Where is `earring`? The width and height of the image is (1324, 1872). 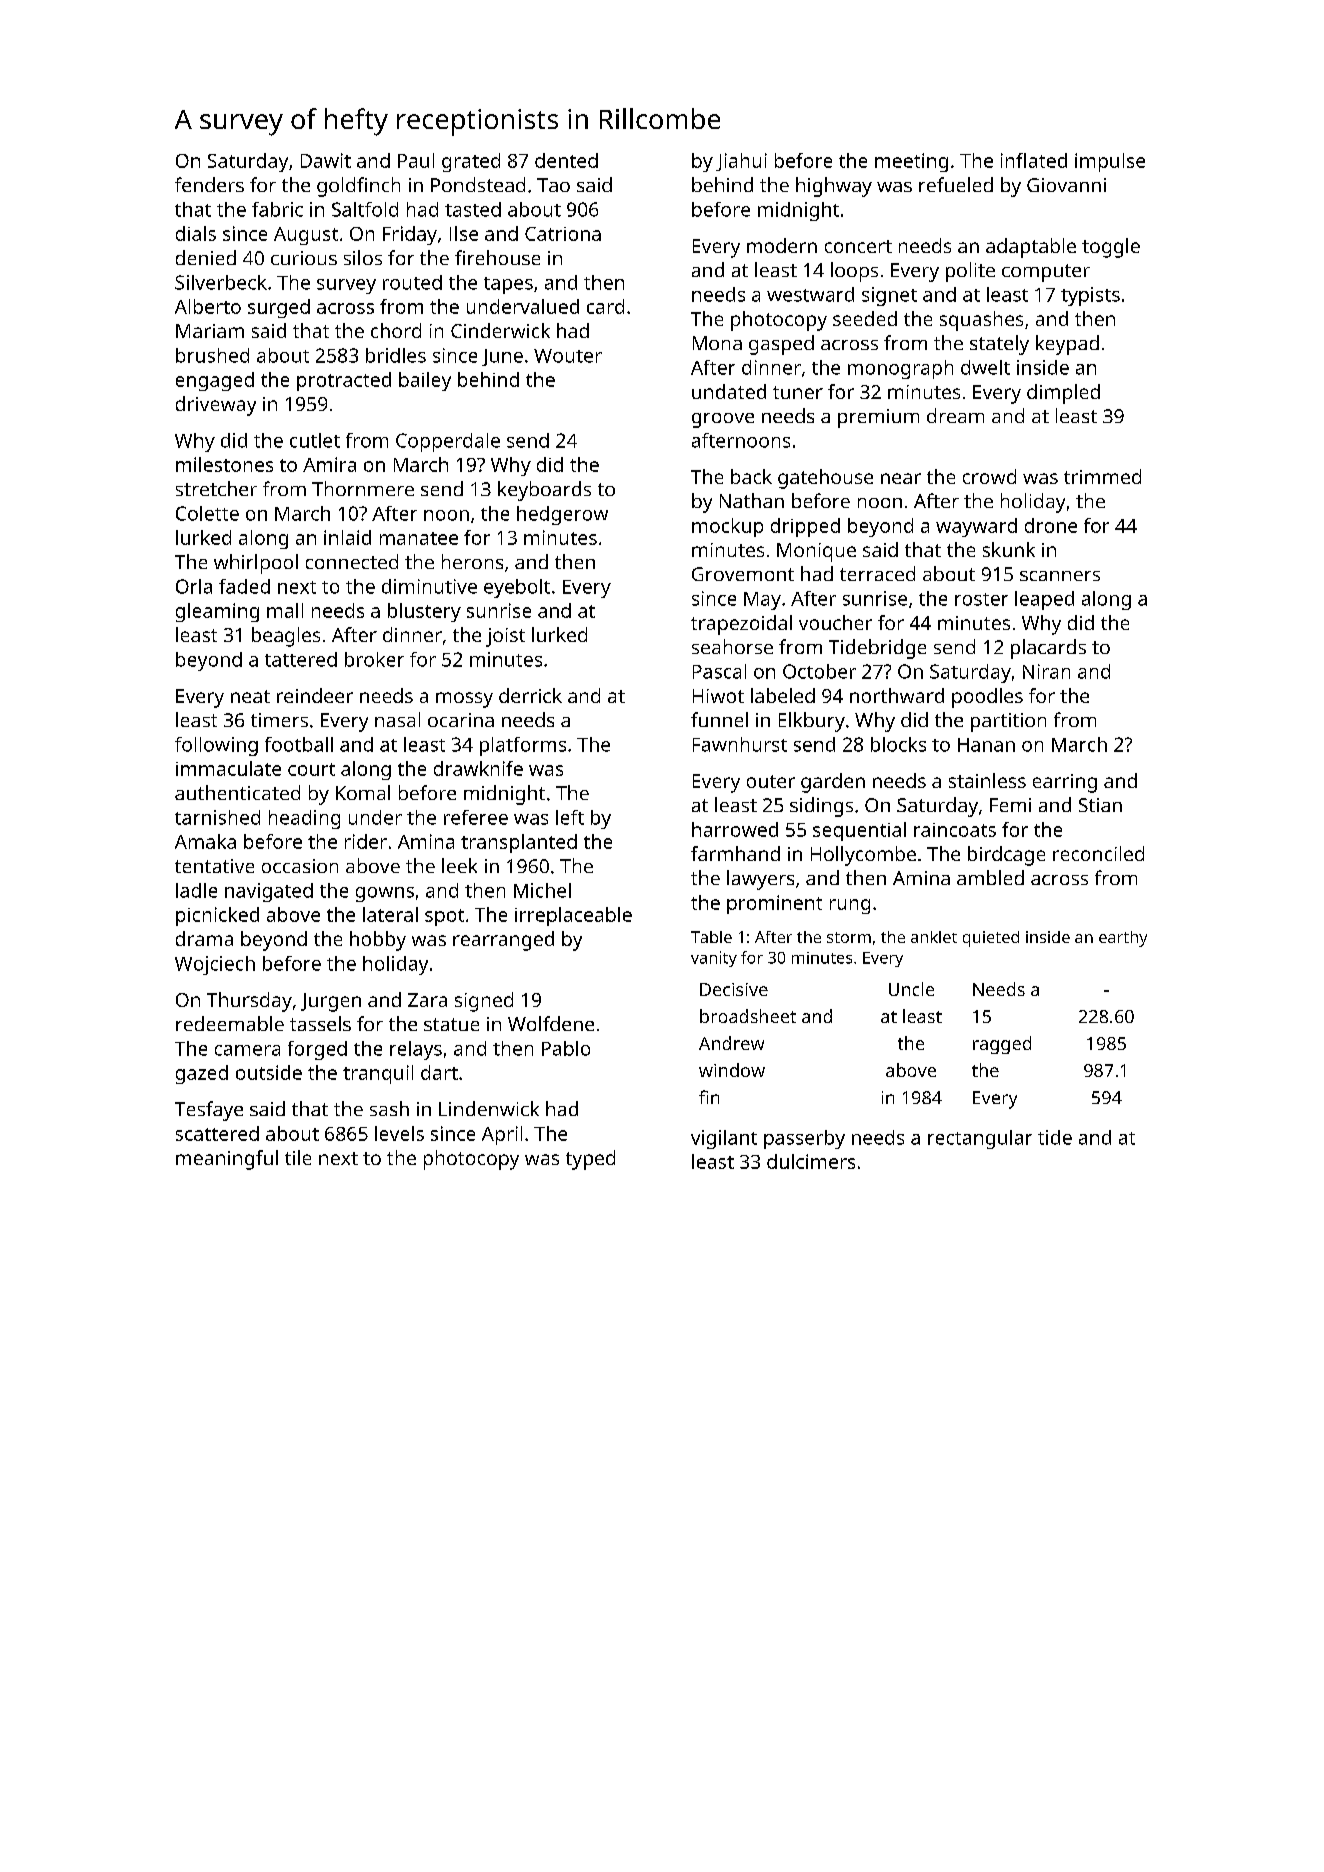 earring is located at coordinates (1065, 783).
